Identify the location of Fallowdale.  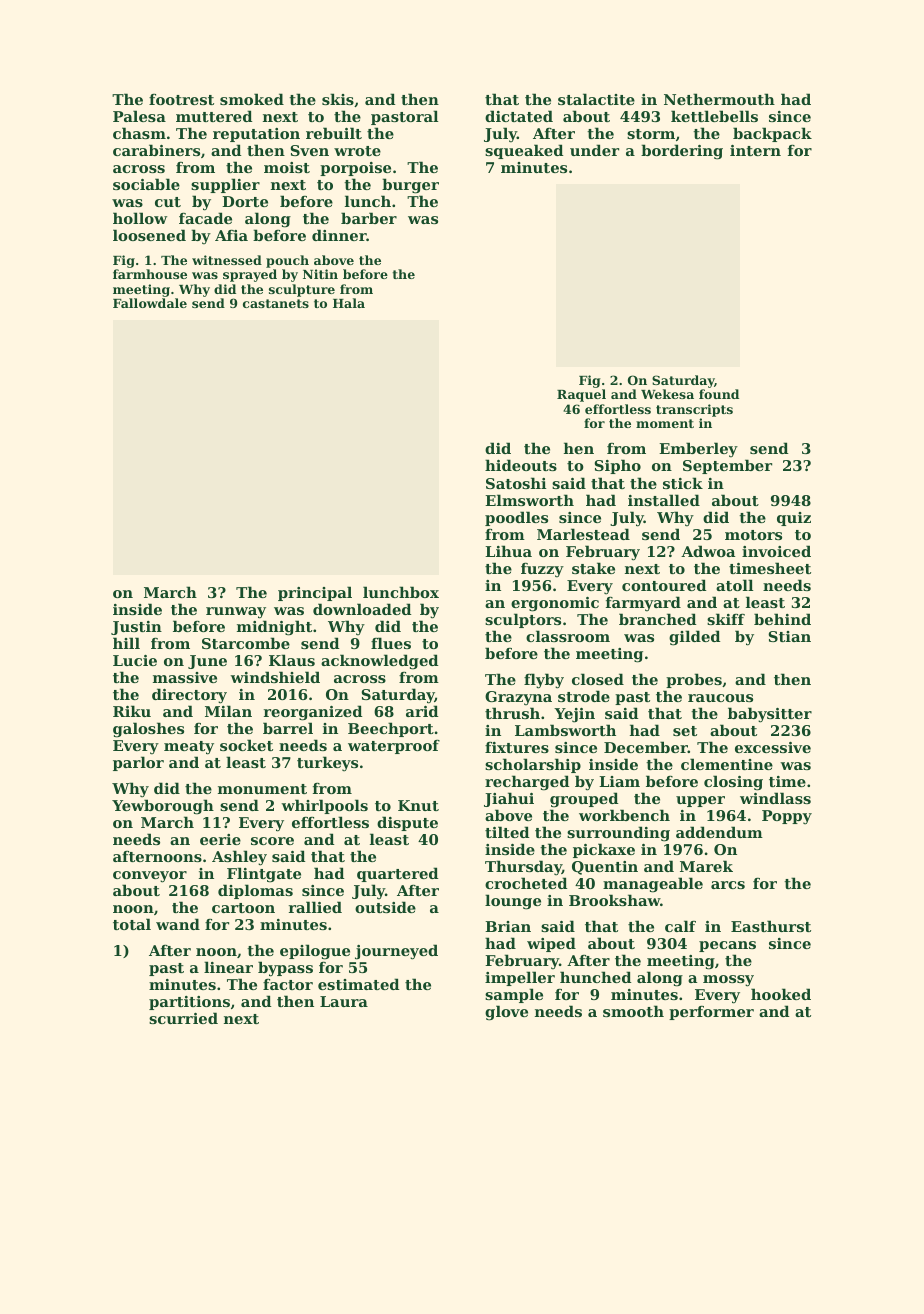
(150, 303).
